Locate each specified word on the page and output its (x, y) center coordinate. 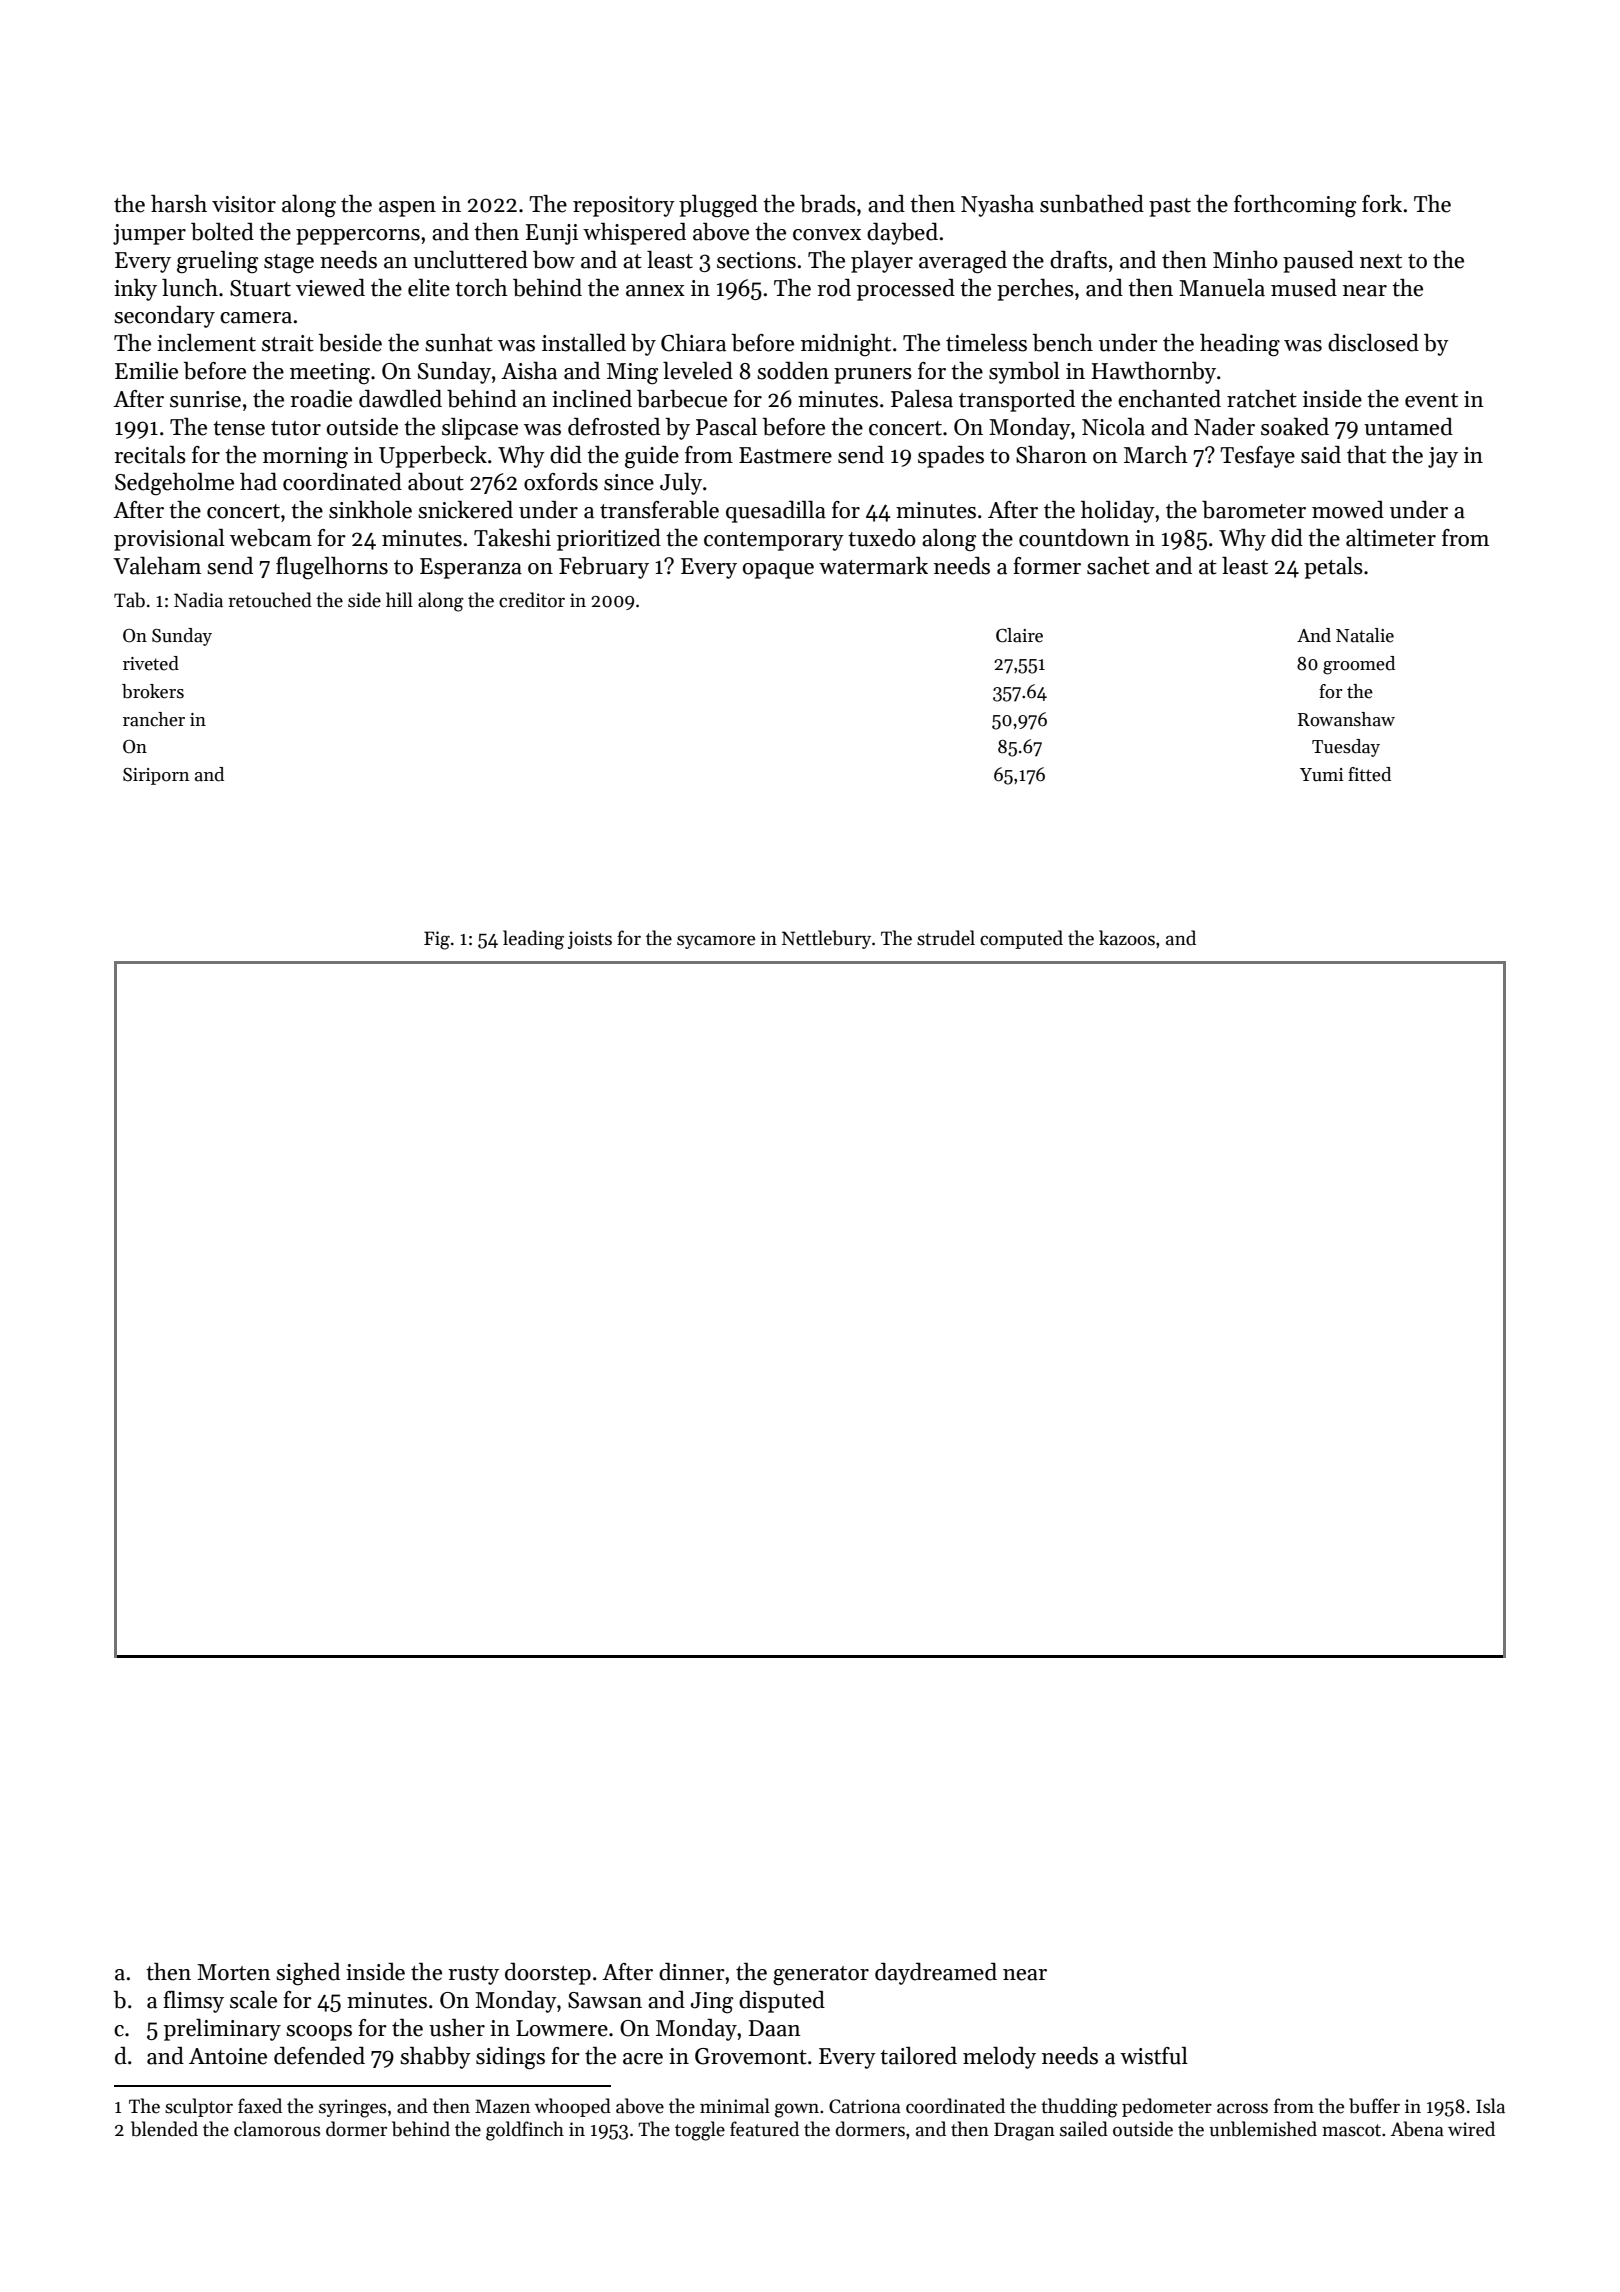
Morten (234, 1972)
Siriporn (156, 776)
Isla (1490, 2106)
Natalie (1365, 635)
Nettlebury (826, 939)
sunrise (205, 399)
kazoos (1127, 938)
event (1431, 400)
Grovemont (751, 2056)
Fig (437, 940)
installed (584, 343)
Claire (1019, 635)
